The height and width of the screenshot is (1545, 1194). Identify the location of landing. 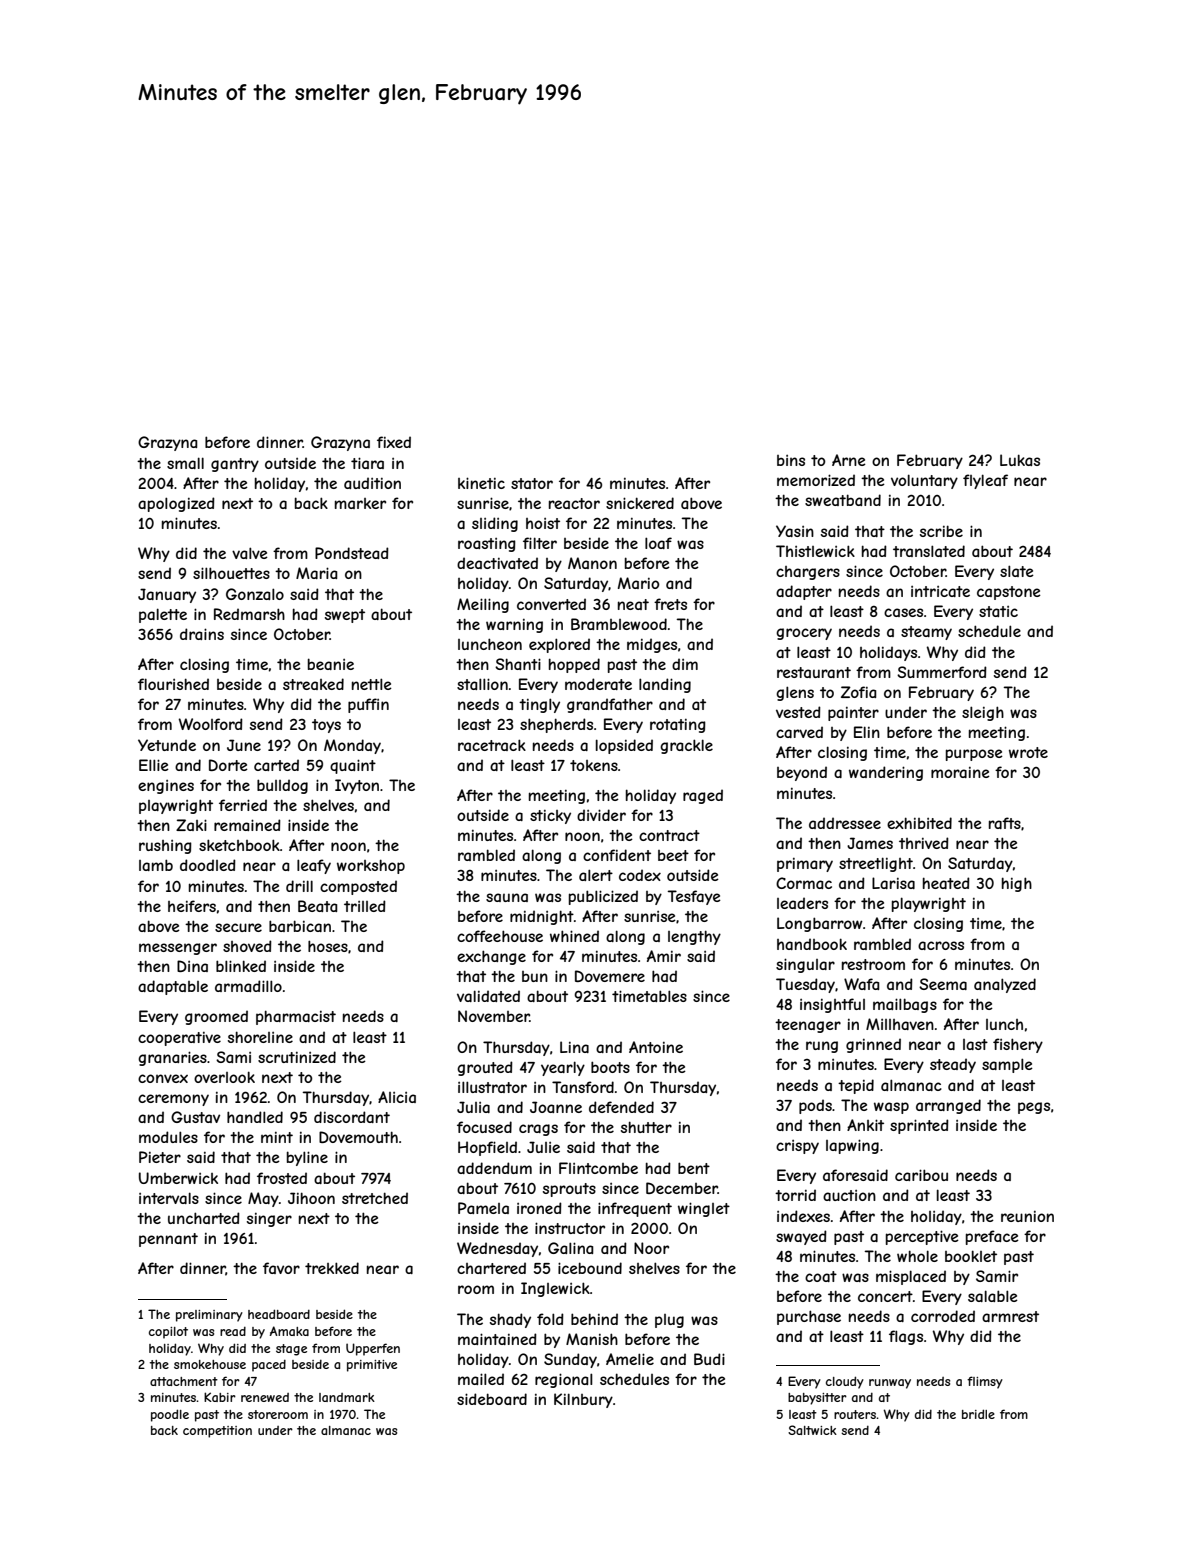
(665, 685).
